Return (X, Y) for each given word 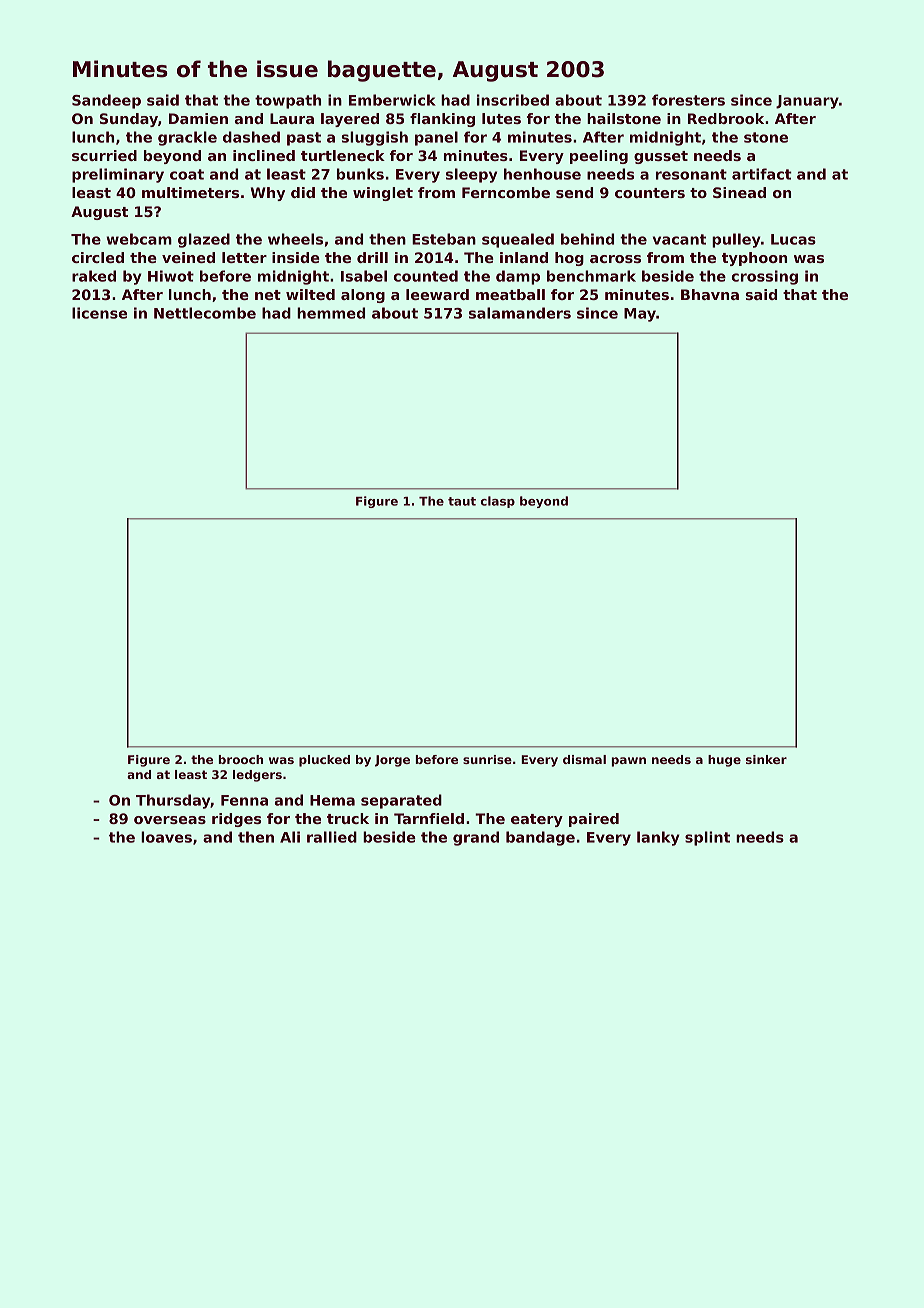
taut (462, 501)
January (807, 102)
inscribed (513, 100)
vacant (679, 239)
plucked (324, 761)
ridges (236, 820)
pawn (628, 762)
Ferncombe (506, 192)
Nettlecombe (205, 313)
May (640, 315)
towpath (288, 101)
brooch (240, 759)
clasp (498, 502)
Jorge (392, 761)
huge (724, 761)
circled (98, 257)
